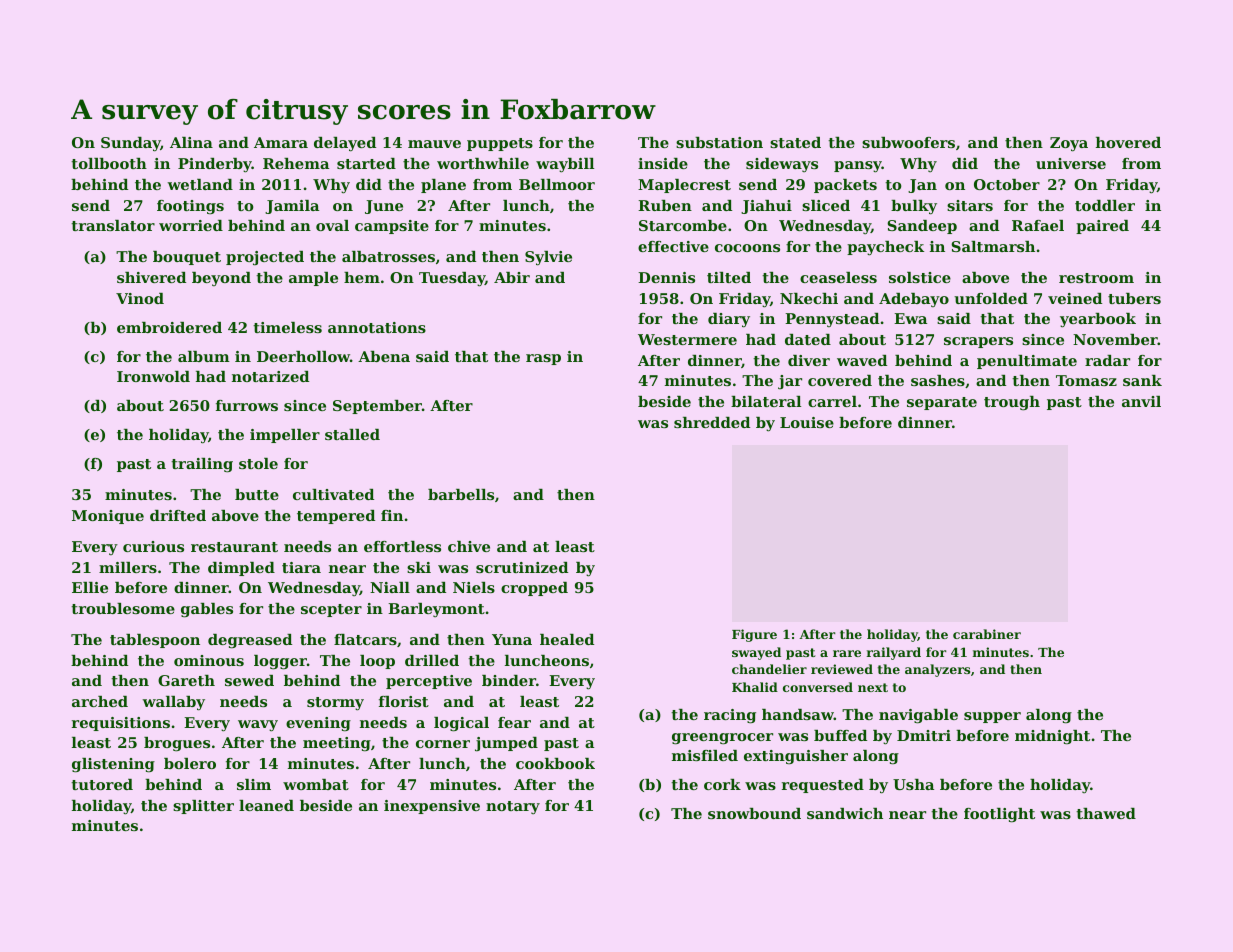 The image size is (1233, 952). What do you see at coordinates (914, 207) in the screenshot?
I see `bulky` at bounding box center [914, 207].
